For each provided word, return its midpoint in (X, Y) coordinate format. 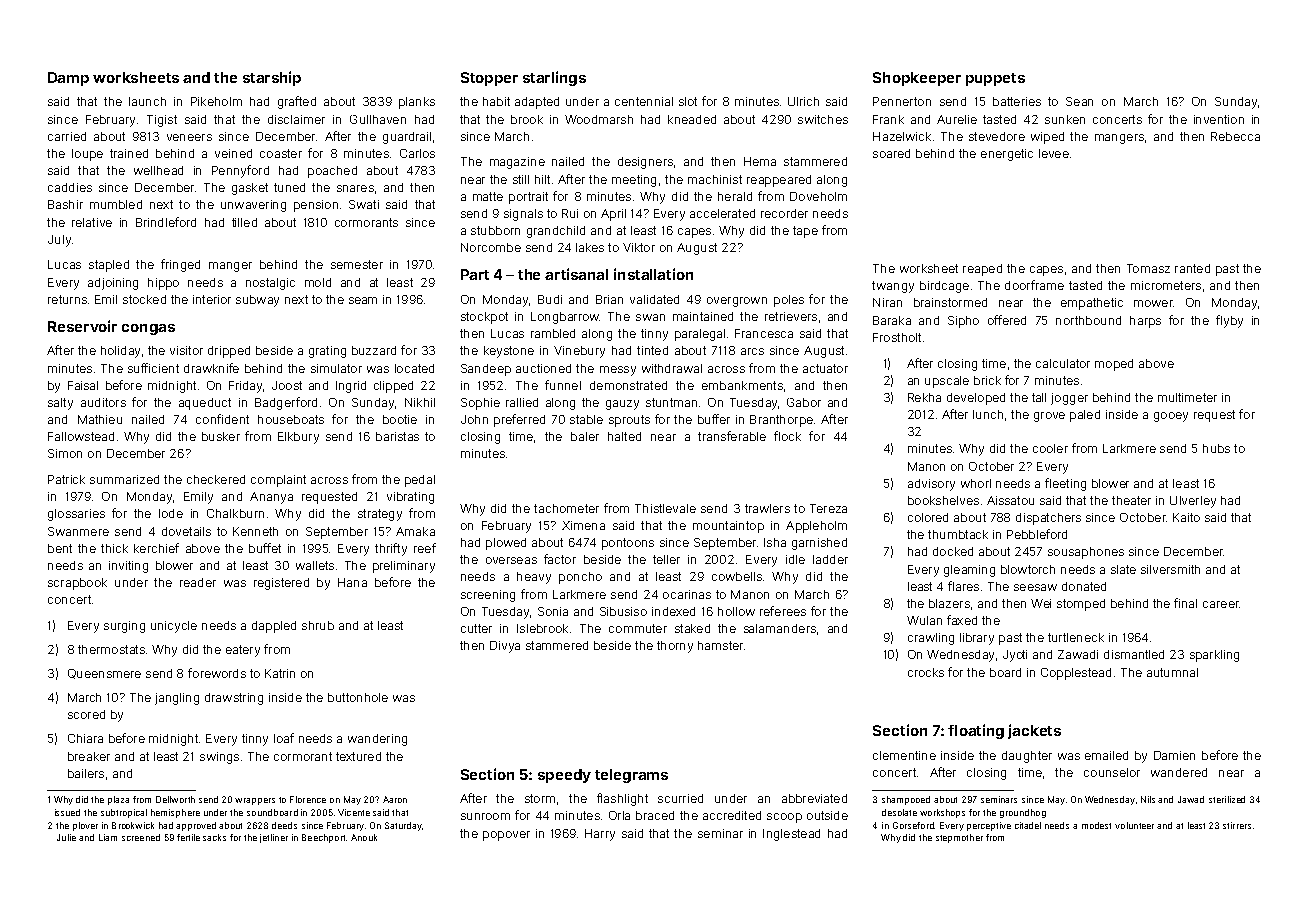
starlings (554, 78)
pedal (420, 481)
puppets (995, 79)
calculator (1063, 363)
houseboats (291, 419)
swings (219, 758)
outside (827, 815)
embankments (742, 385)
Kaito (1186, 517)
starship (272, 78)
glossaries (76, 515)
